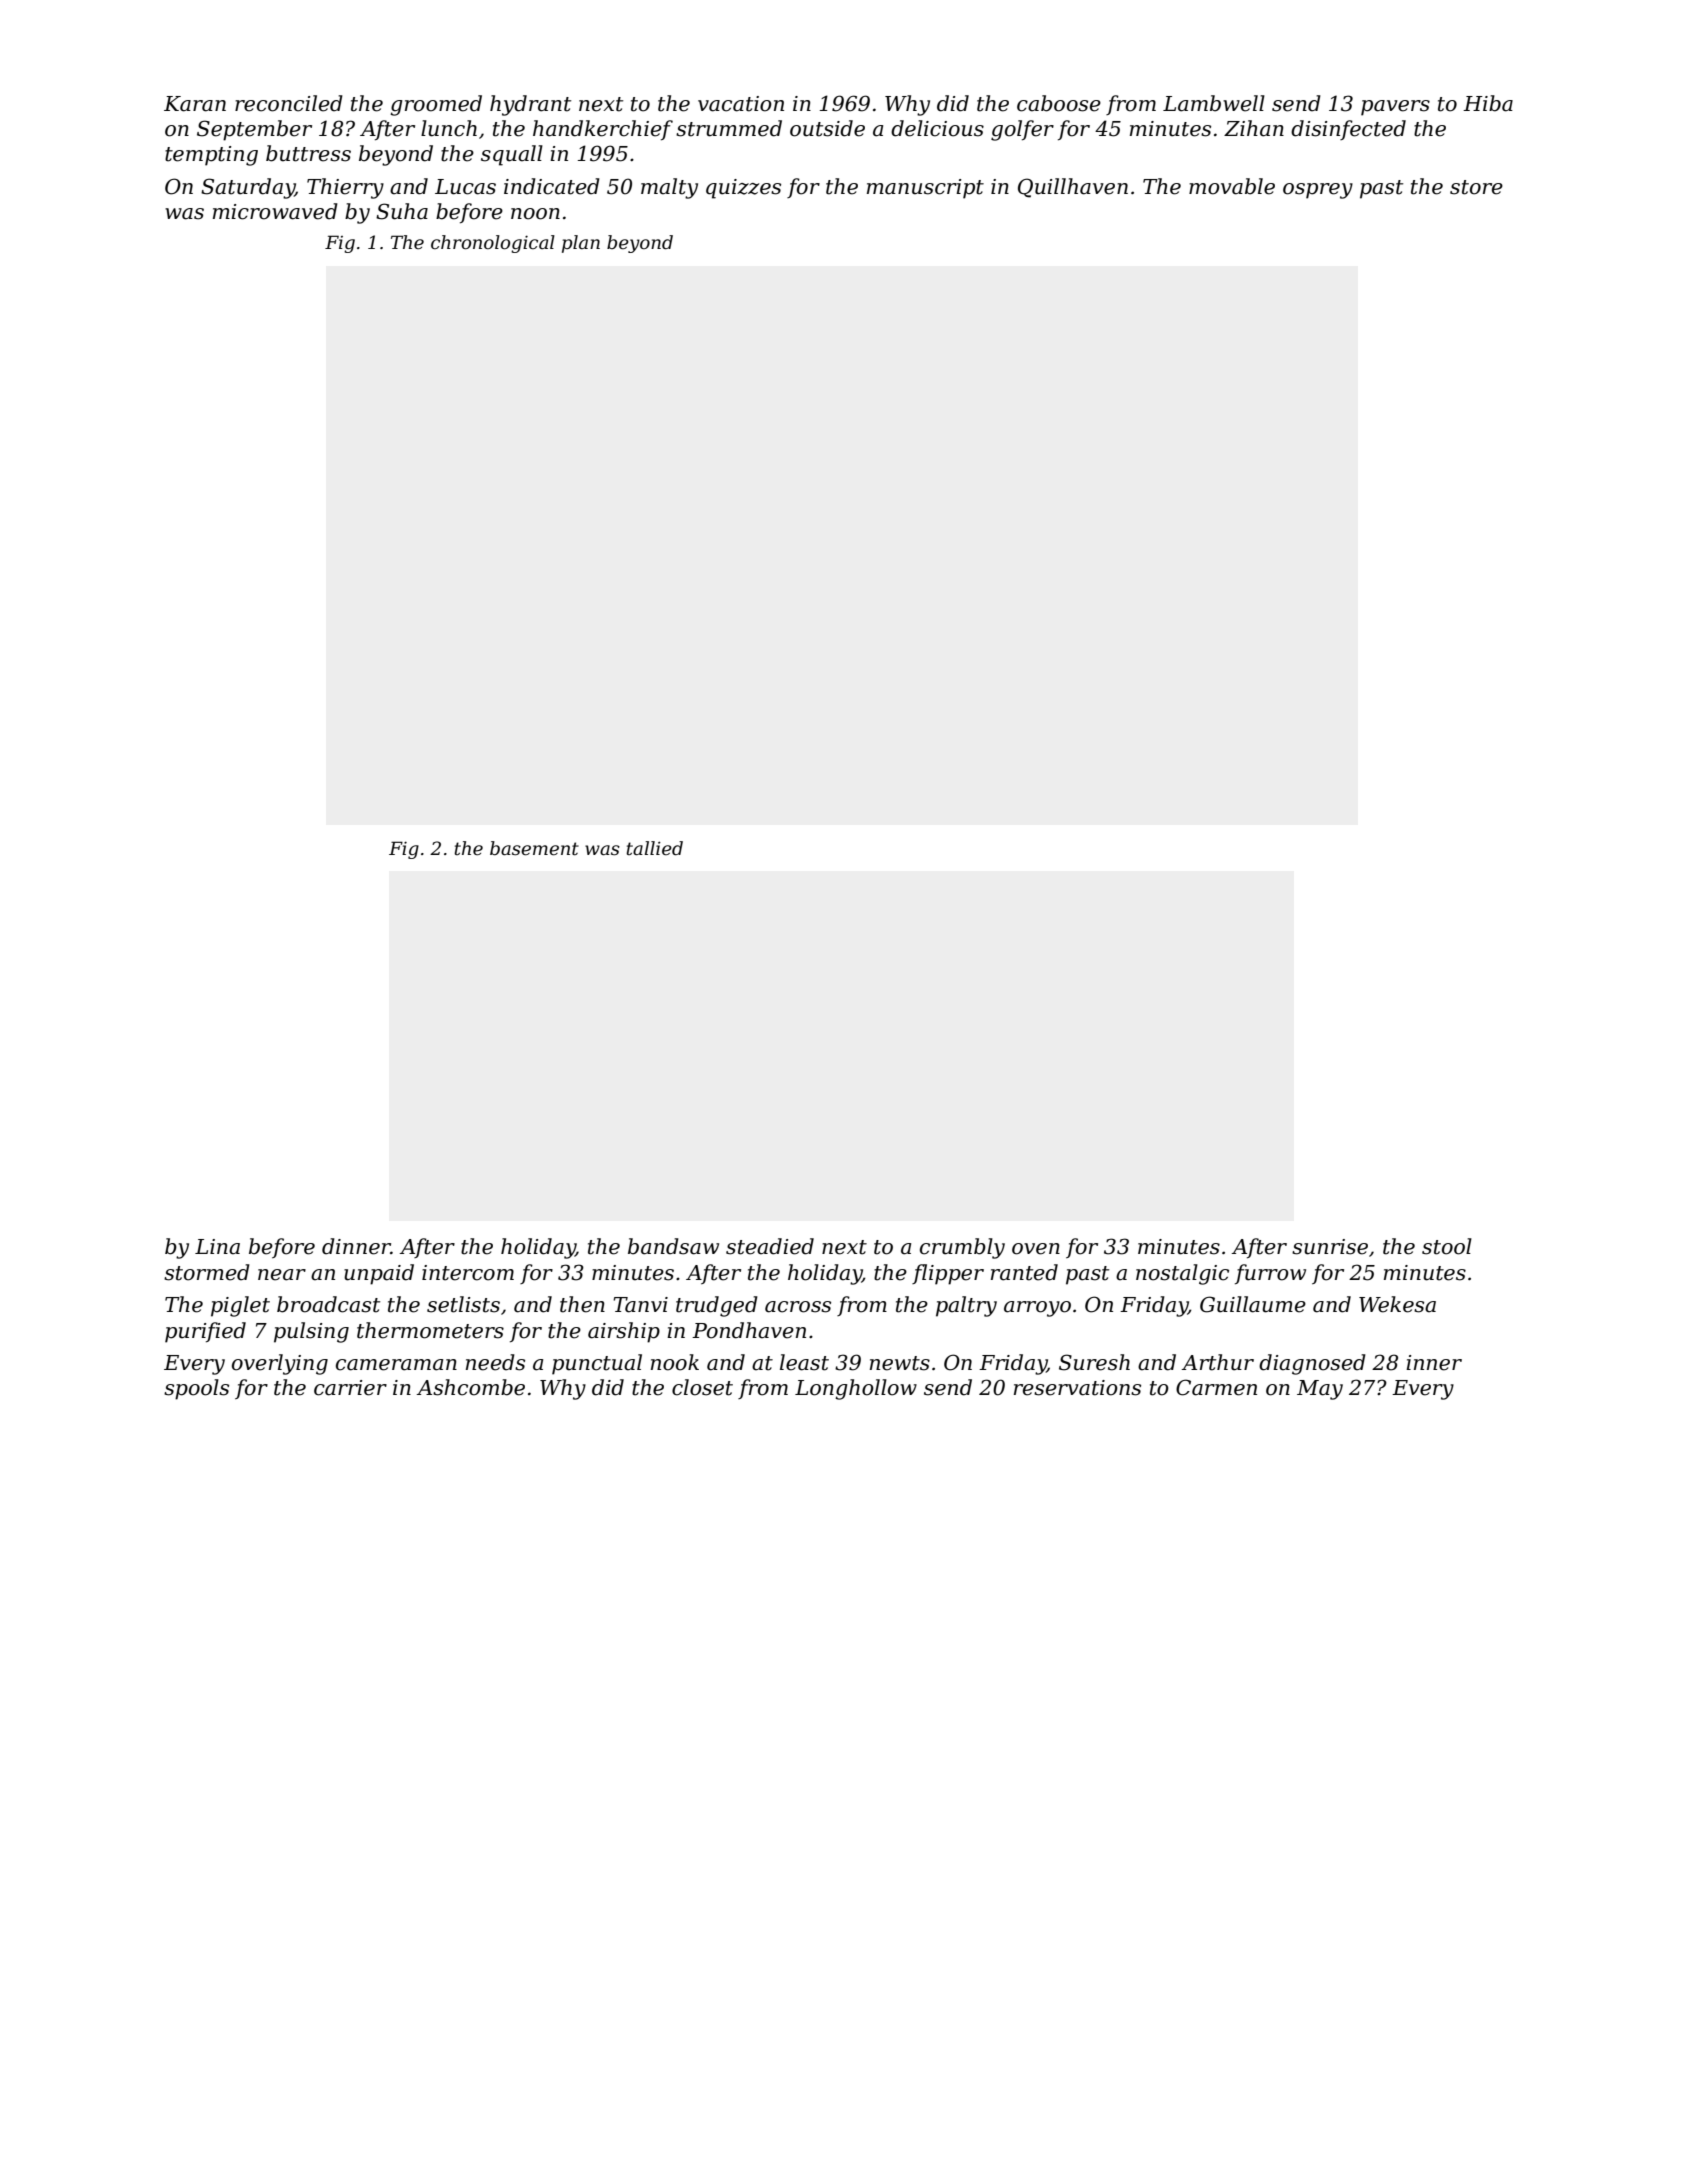  I want to click on basement, so click(534, 848).
